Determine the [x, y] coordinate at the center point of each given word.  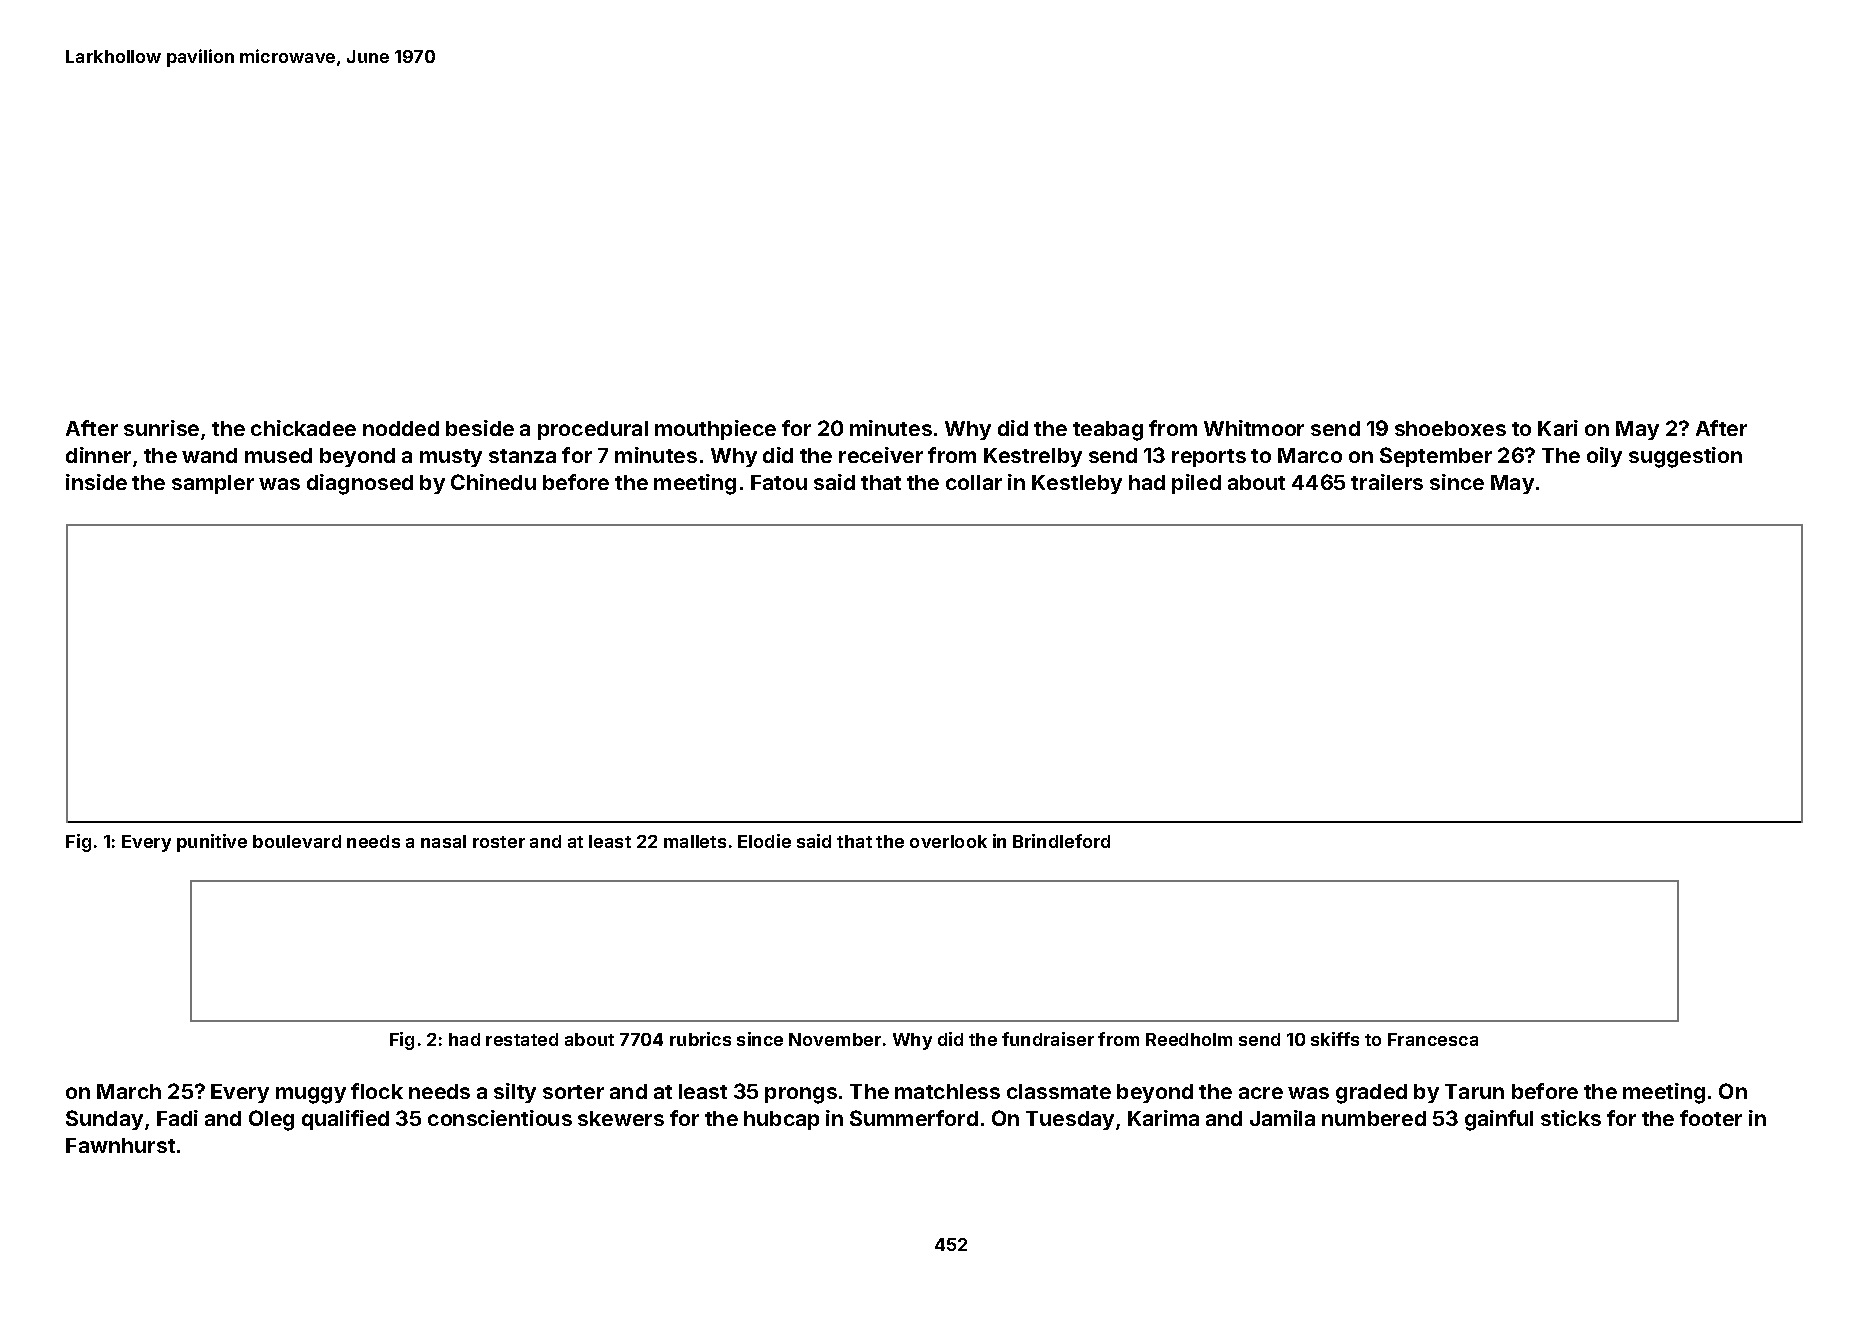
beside [480, 428]
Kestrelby [1033, 457]
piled [1196, 484]
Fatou [779, 482]
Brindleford [1061, 841]
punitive [212, 843]
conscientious [500, 1118]
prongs [801, 1095]
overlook [948, 841]
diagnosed [360, 484]
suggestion [1685, 457]
